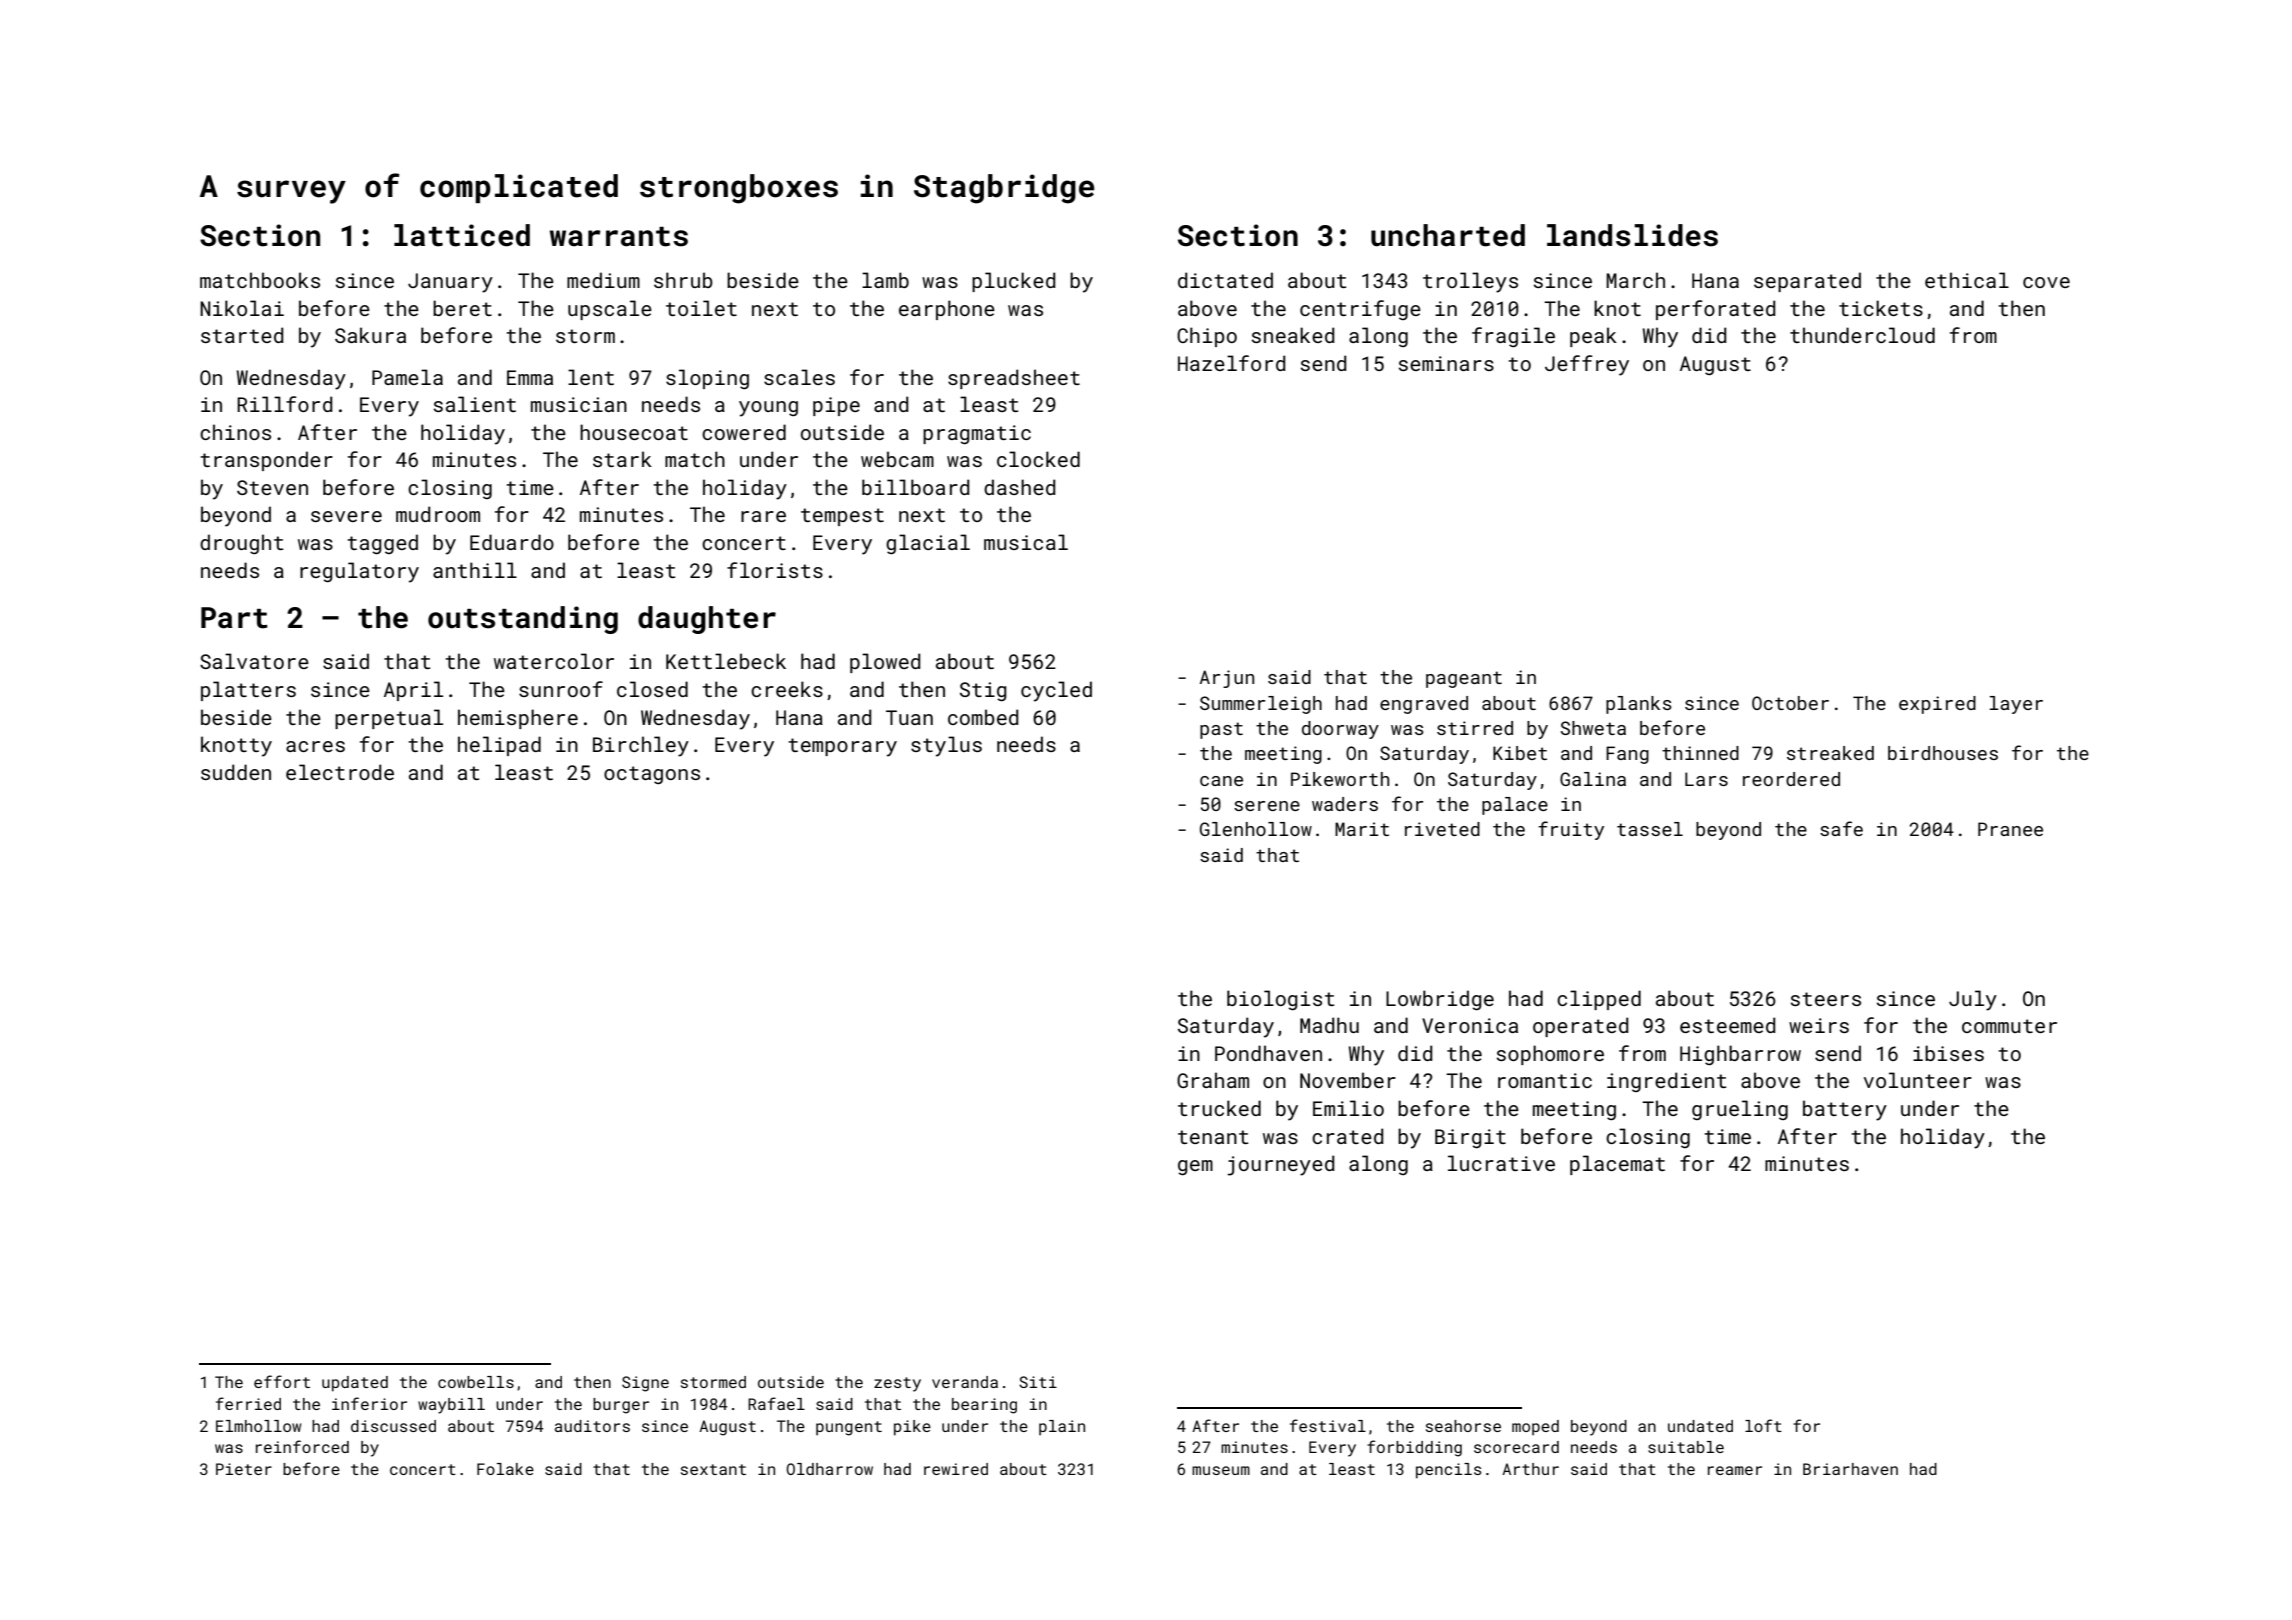  I want to click on lucrative, so click(1501, 1163).
